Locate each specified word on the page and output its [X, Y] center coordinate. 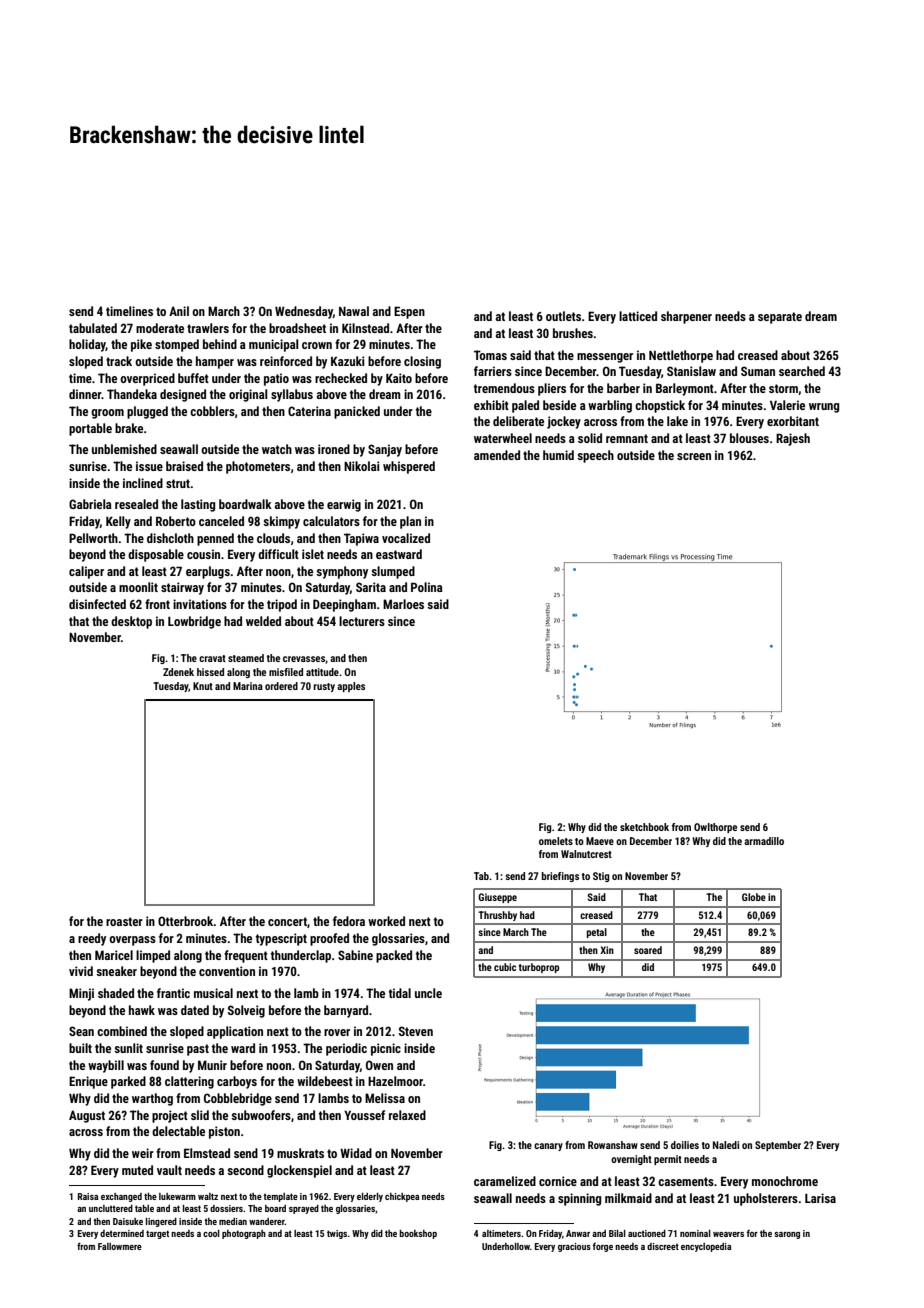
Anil [179, 311]
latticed [638, 316]
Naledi [726, 1145]
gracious [574, 1247]
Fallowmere [120, 1246]
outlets [563, 316]
